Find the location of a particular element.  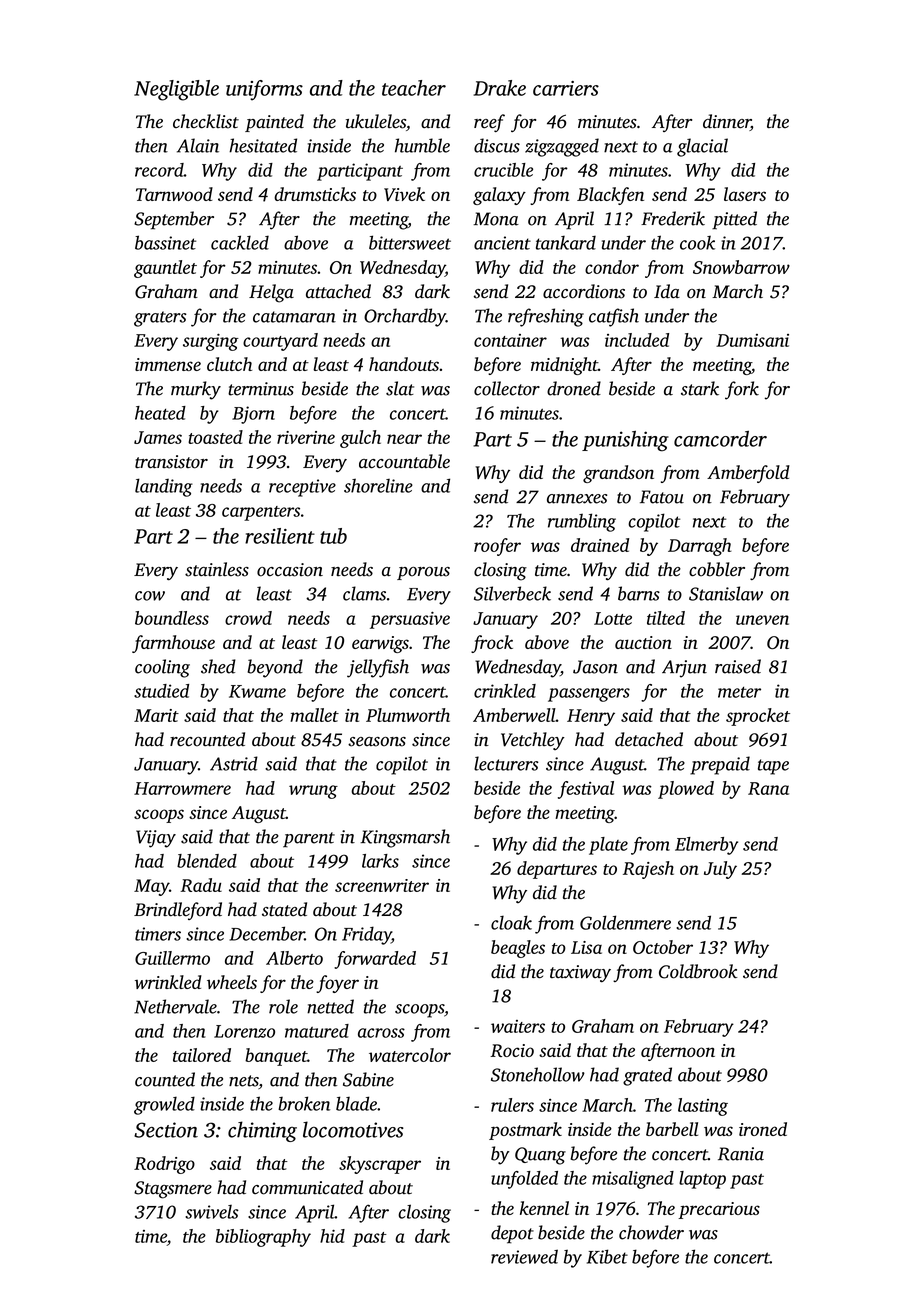

seasons is located at coordinates (377, 742).
